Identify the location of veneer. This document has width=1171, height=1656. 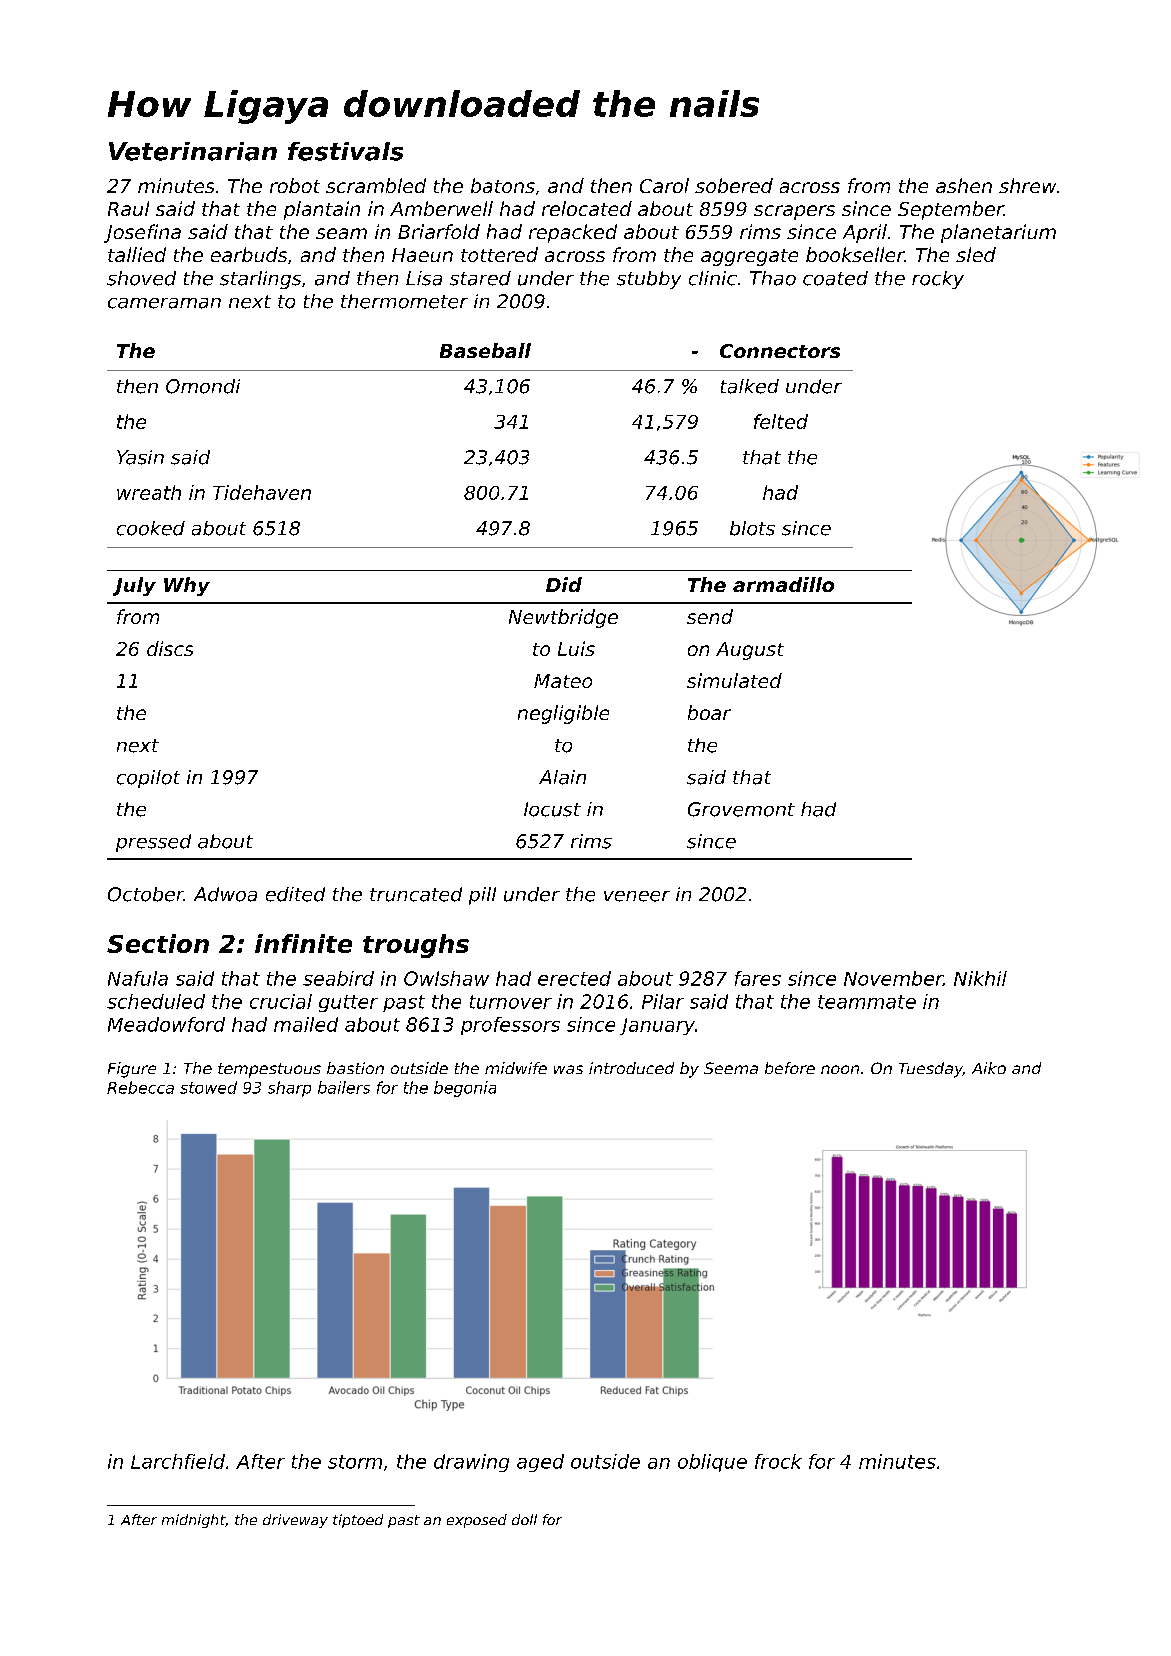
(637, 896).
